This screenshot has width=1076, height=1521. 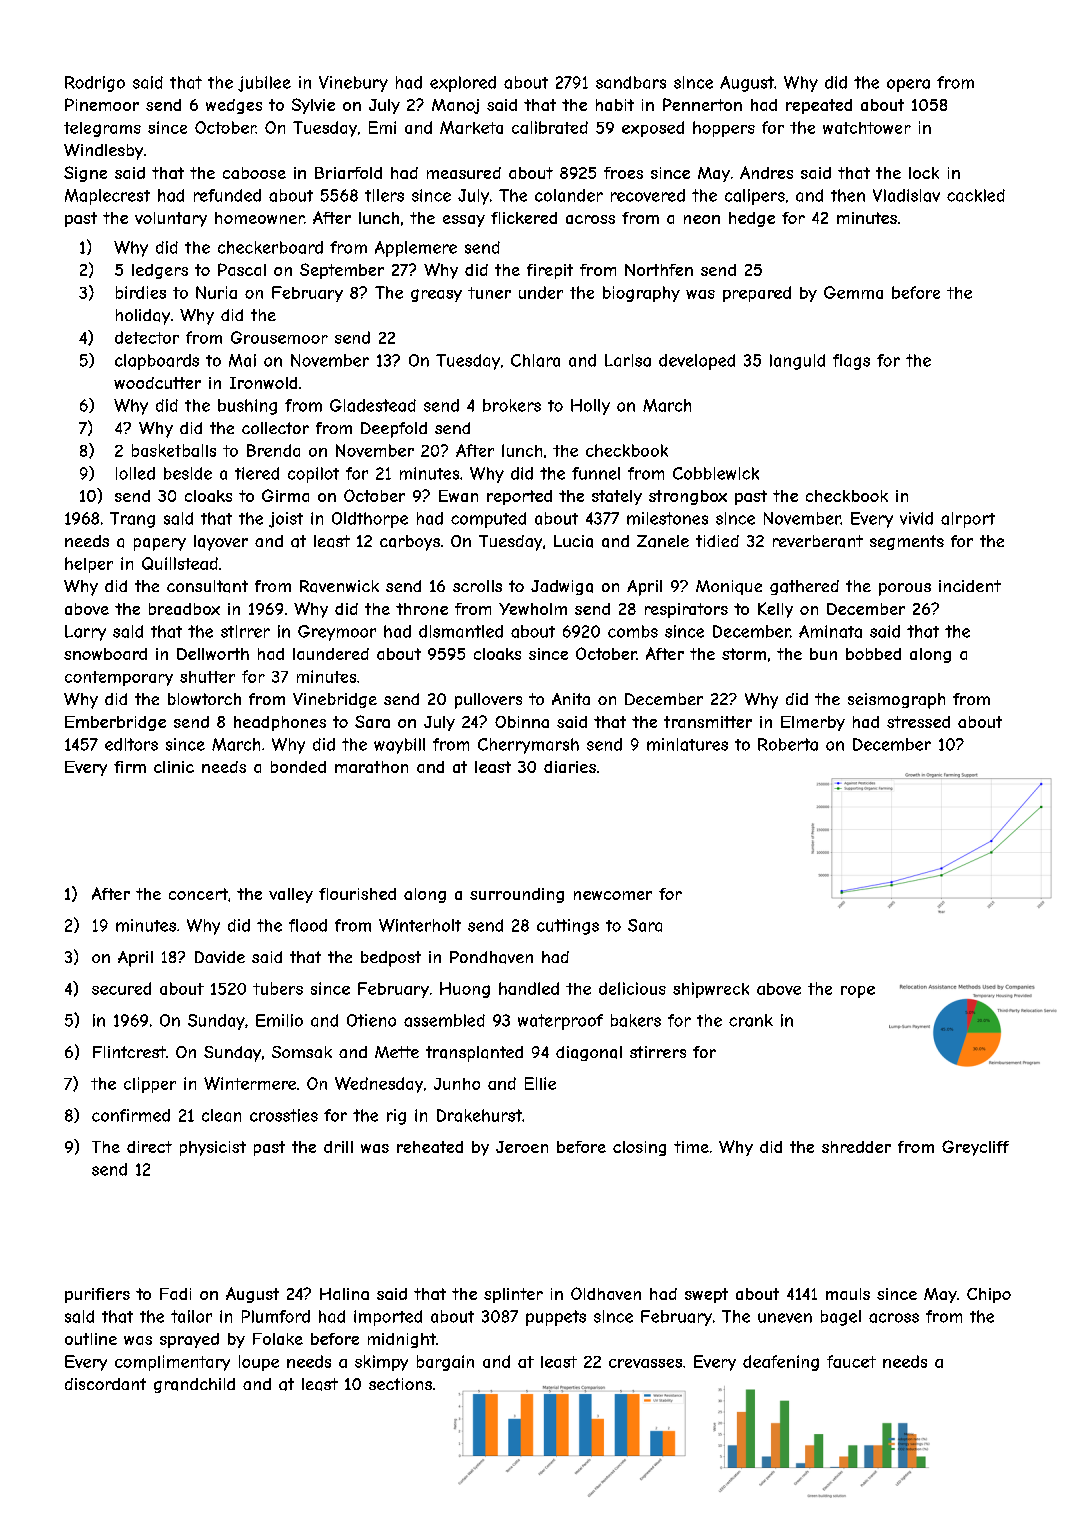 What do you see at coordinates (194, 1385) in the screenshot?
I see `grandchild` at bounding box center [194, 1385].
